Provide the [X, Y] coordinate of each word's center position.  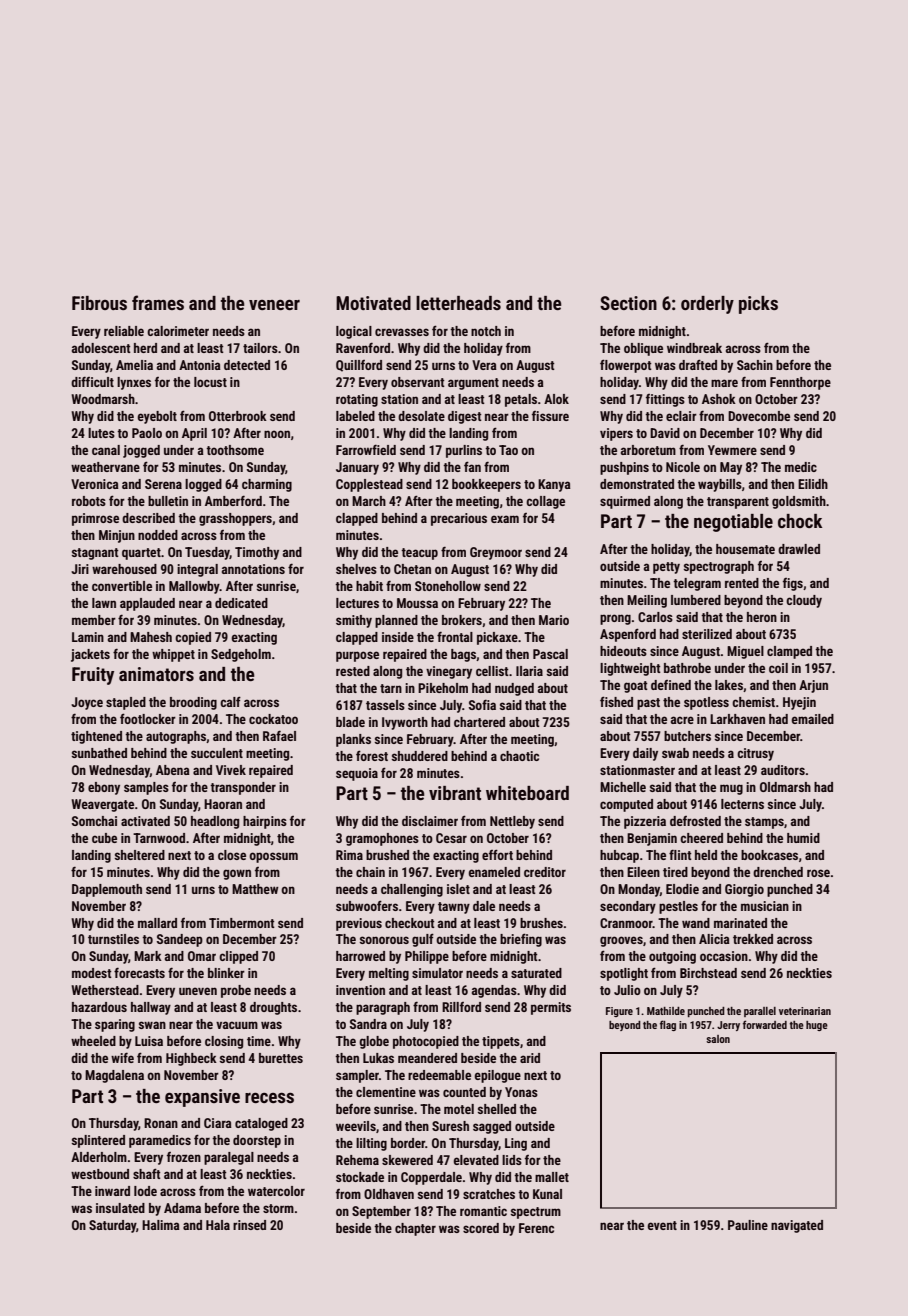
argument [473, 384]
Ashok [719, 399]
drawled [799, 549]
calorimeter [178, 331]
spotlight [624, 974]
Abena [173, 770]
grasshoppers [235, 519]
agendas [494, 991]
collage [545, 502]
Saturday [112, 1226]
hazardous [99, 1007]
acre [682, 720]
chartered [479, 722]
